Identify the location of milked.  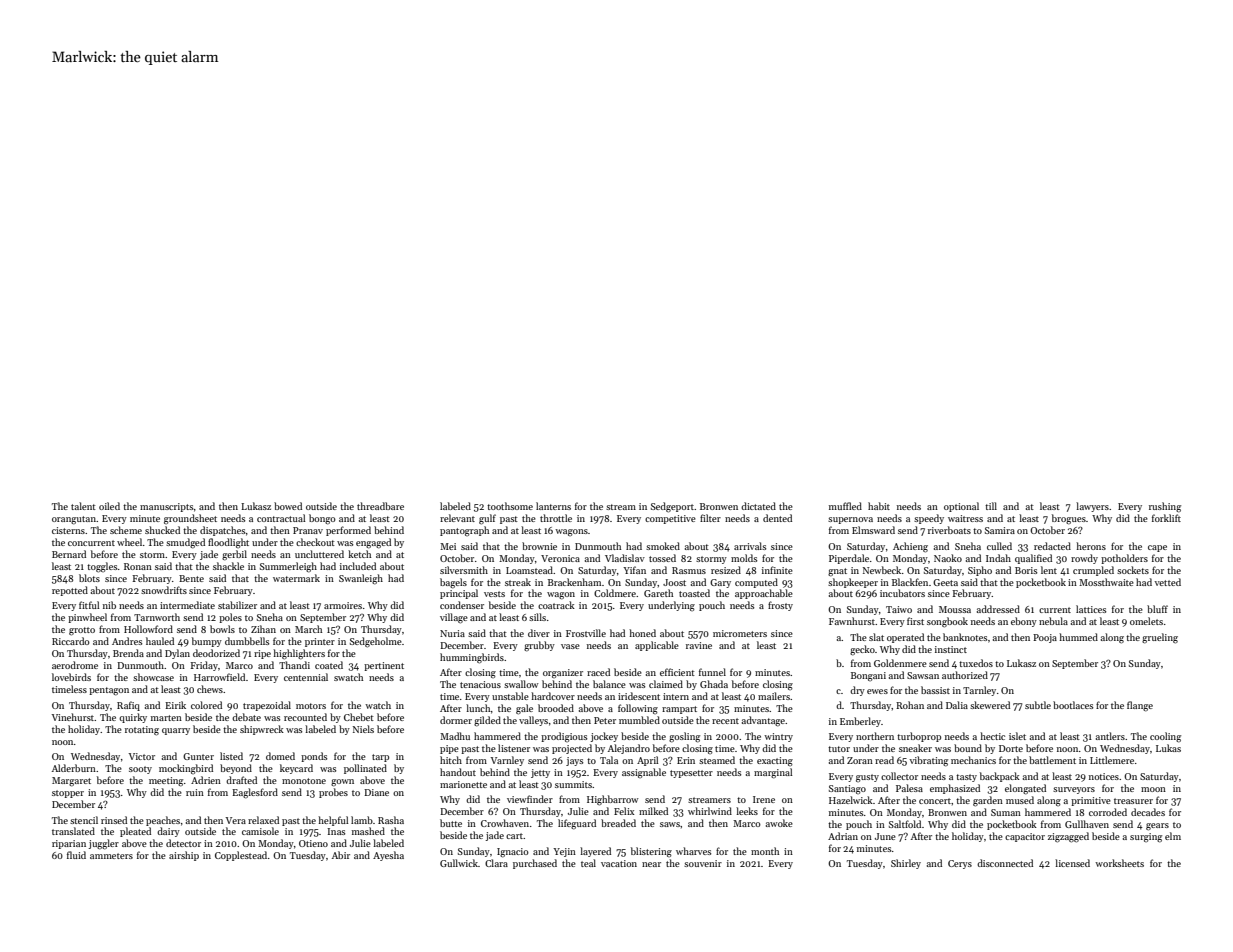
(653, 811).
